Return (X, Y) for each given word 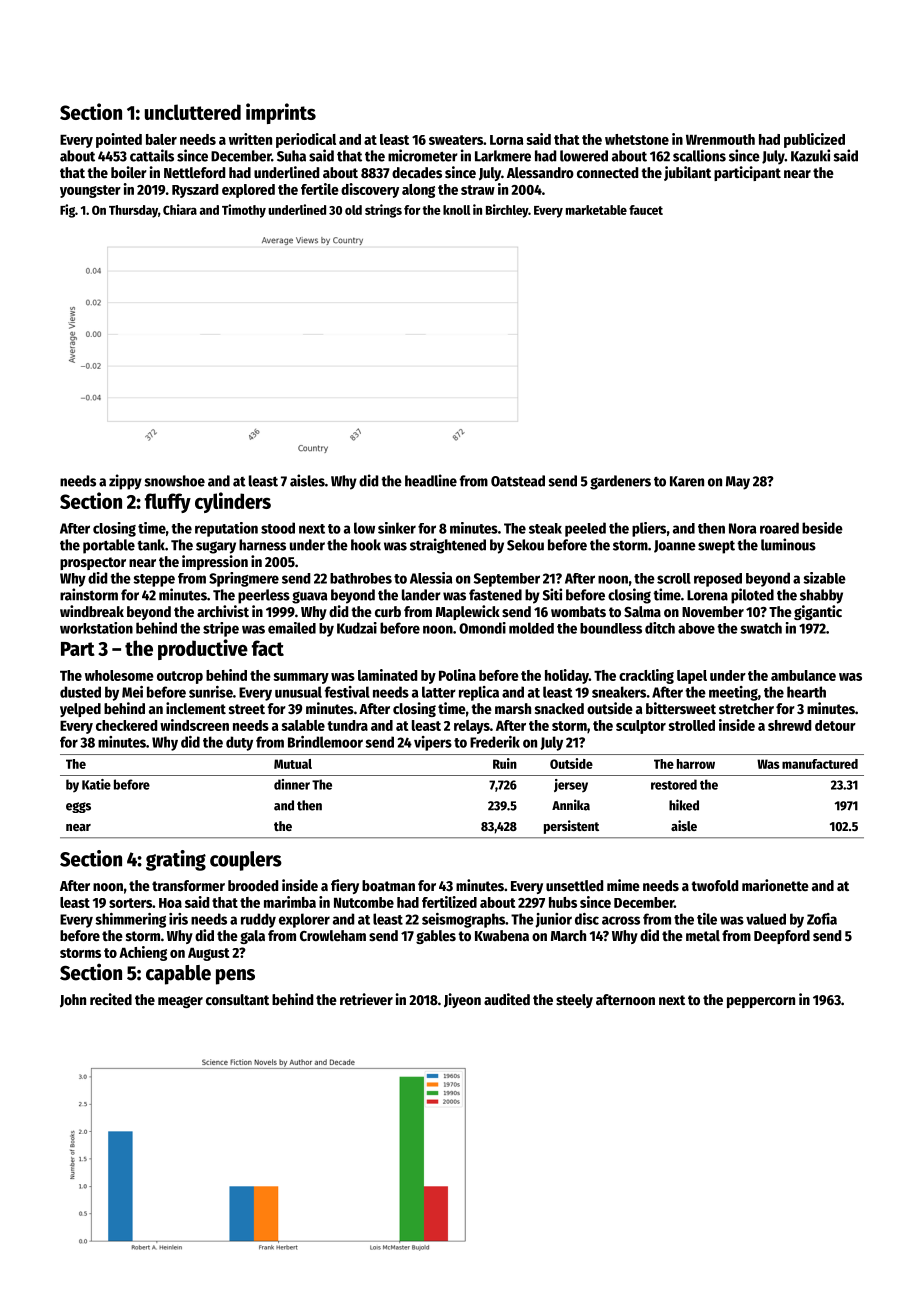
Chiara (180, 209)
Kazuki (810, 155)
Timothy (244, 211)
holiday (567, 676)
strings (383, 211)
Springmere (244, 579)
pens (235, 977)
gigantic (818, 612)
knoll (456, 210)
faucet (646, 210)
